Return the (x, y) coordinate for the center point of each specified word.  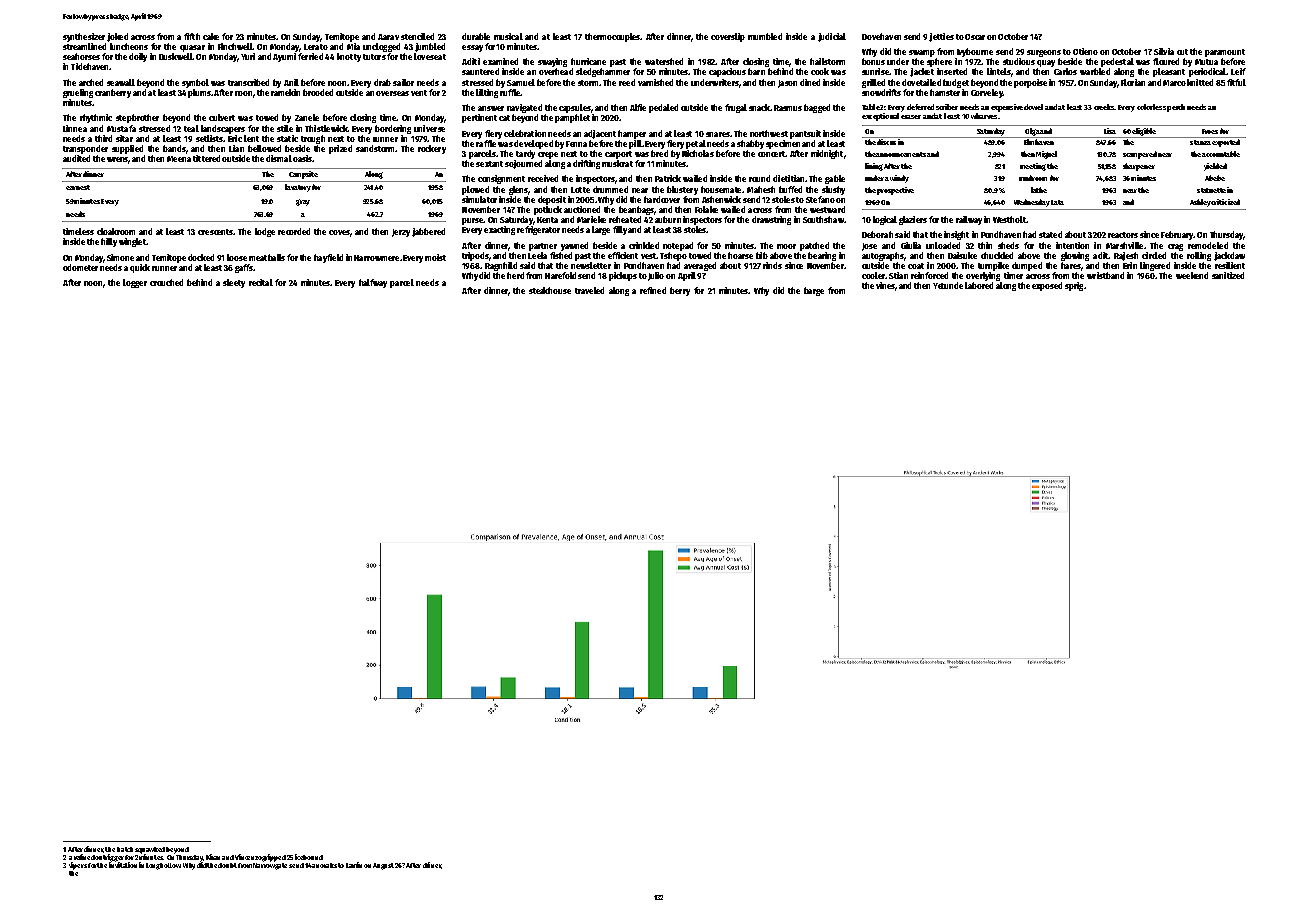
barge (814, 291)
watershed (664, 61)
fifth (192, 36)
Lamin (354, 865)
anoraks (324, 865)
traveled (589, 290)
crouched (166, 282)
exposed (1047, 286)
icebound (309, 857)
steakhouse (550, 290)
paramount (1225, 53)
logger (135, 283)
